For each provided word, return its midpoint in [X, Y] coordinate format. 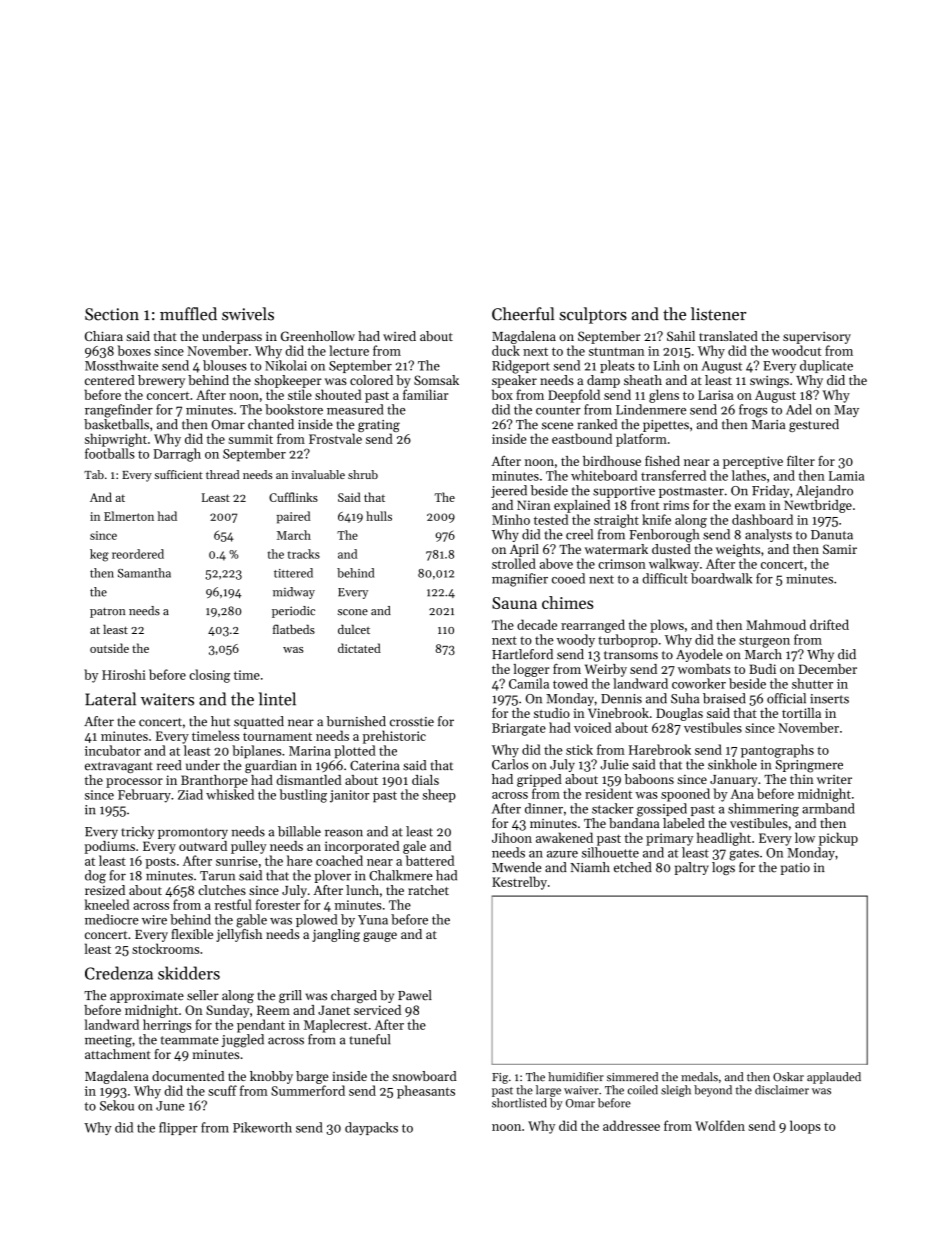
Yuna [373, 920]
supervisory [817, 338]
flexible [192, 934]
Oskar [788, 1077]
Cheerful [523, 314]
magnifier [520, 580]
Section [112, 314]
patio [795, 869]
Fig [500, 1078]
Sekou [117, 1105]
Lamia [846, 476]
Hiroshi [124, 674]
